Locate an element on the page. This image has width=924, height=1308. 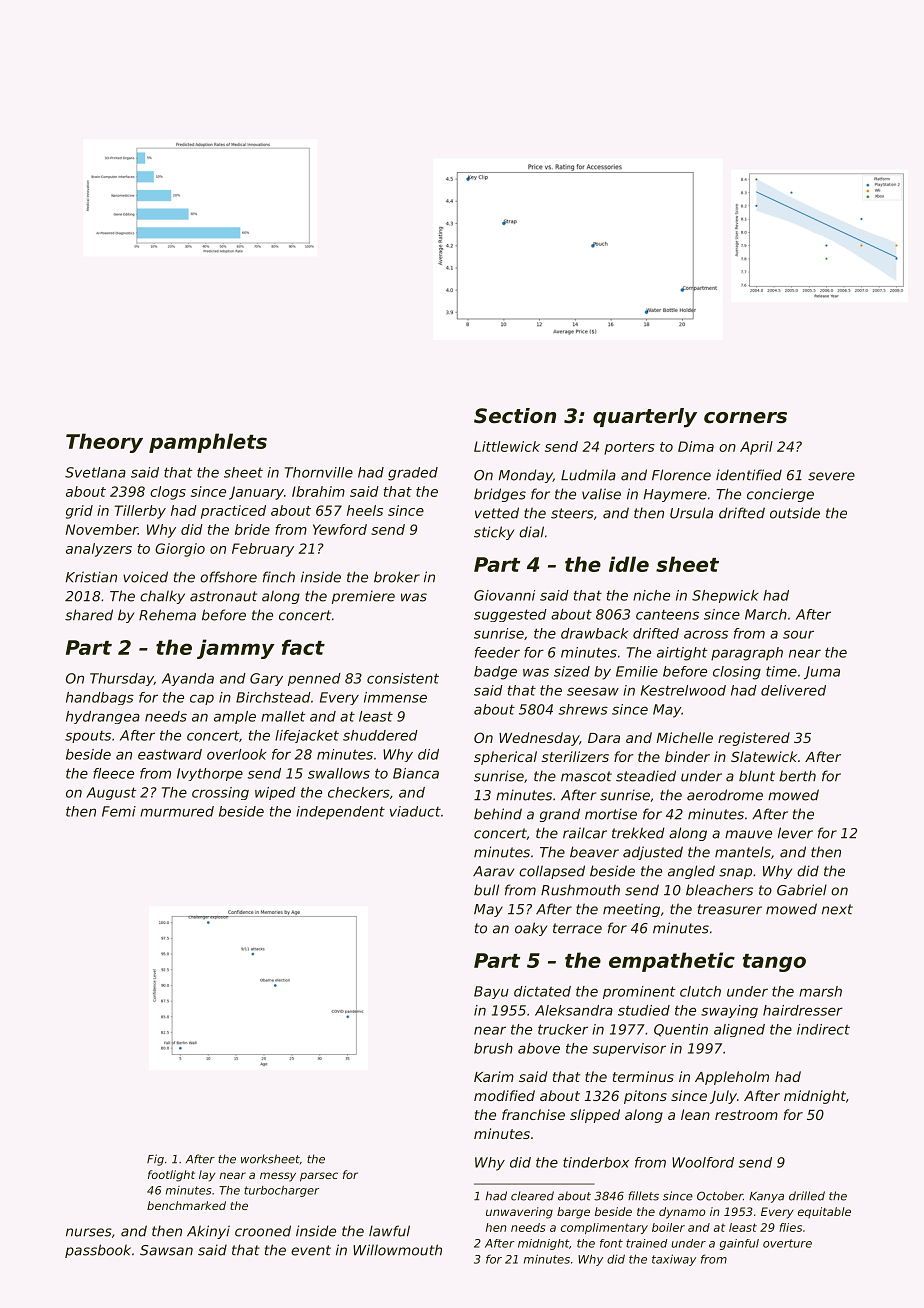
consistent is located at coordinates (403, 678).
